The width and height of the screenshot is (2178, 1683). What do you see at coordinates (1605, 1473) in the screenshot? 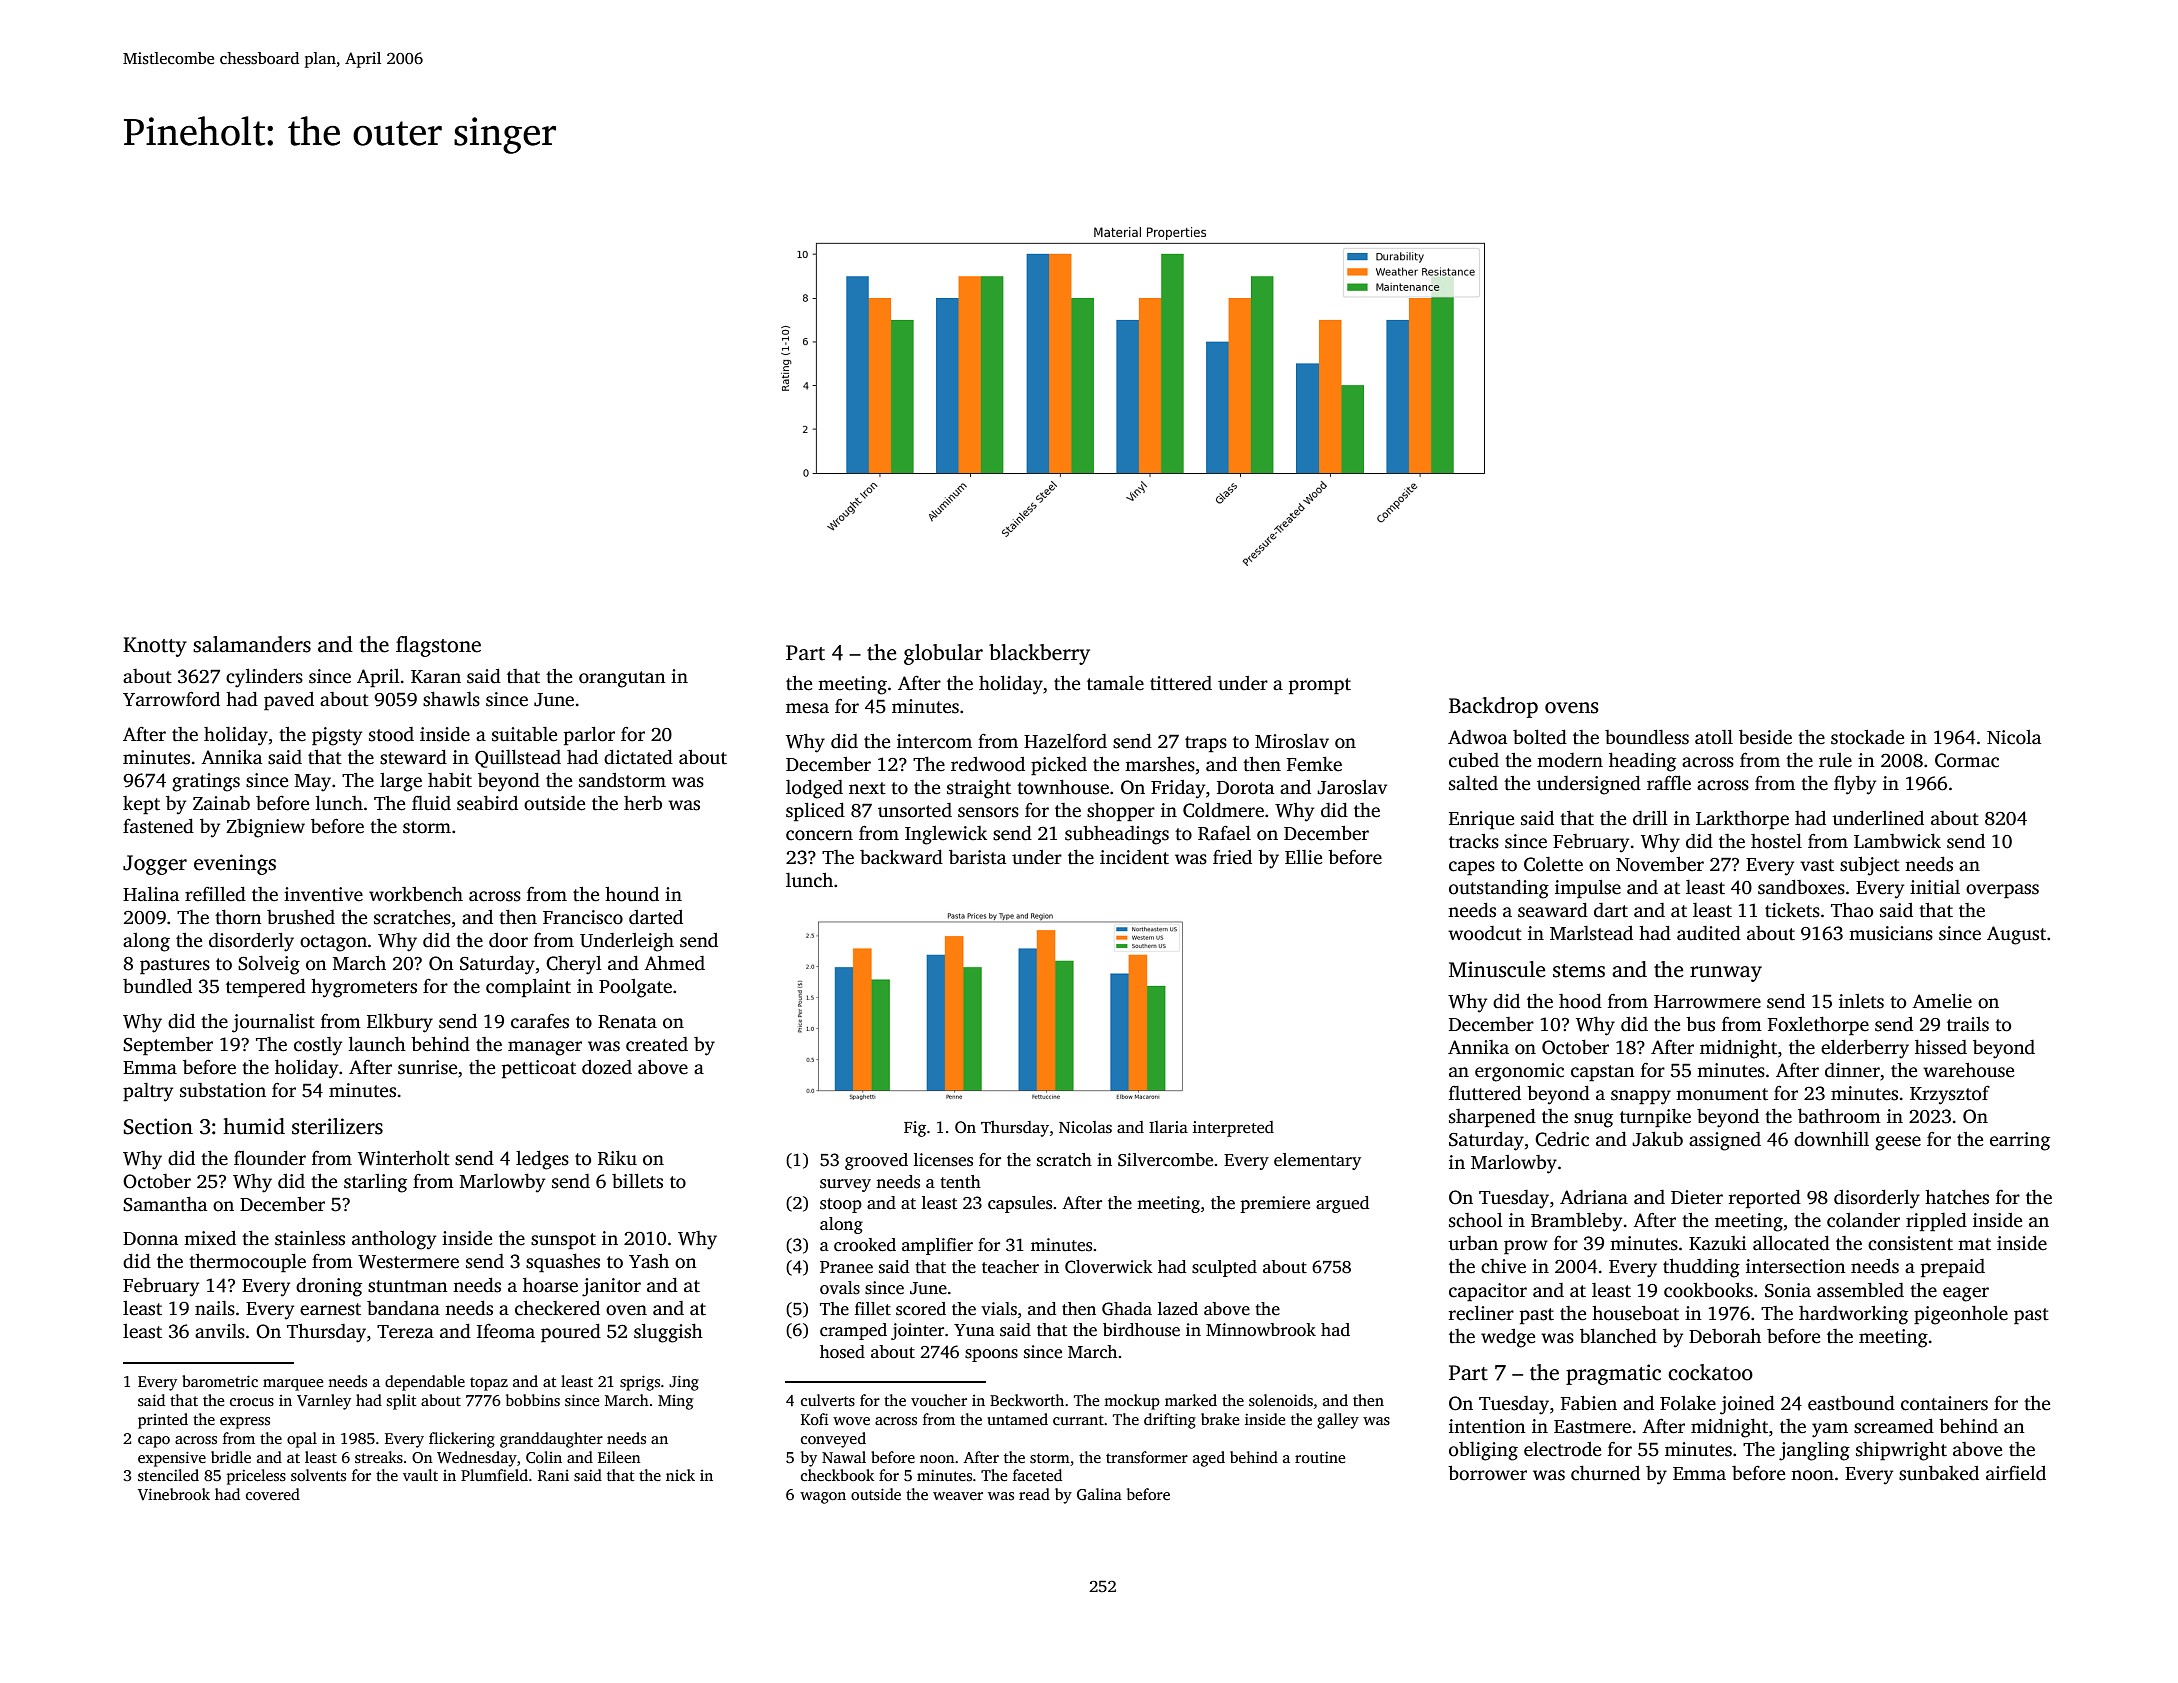
I see `churned` at bounding box center [1605, 1473].
